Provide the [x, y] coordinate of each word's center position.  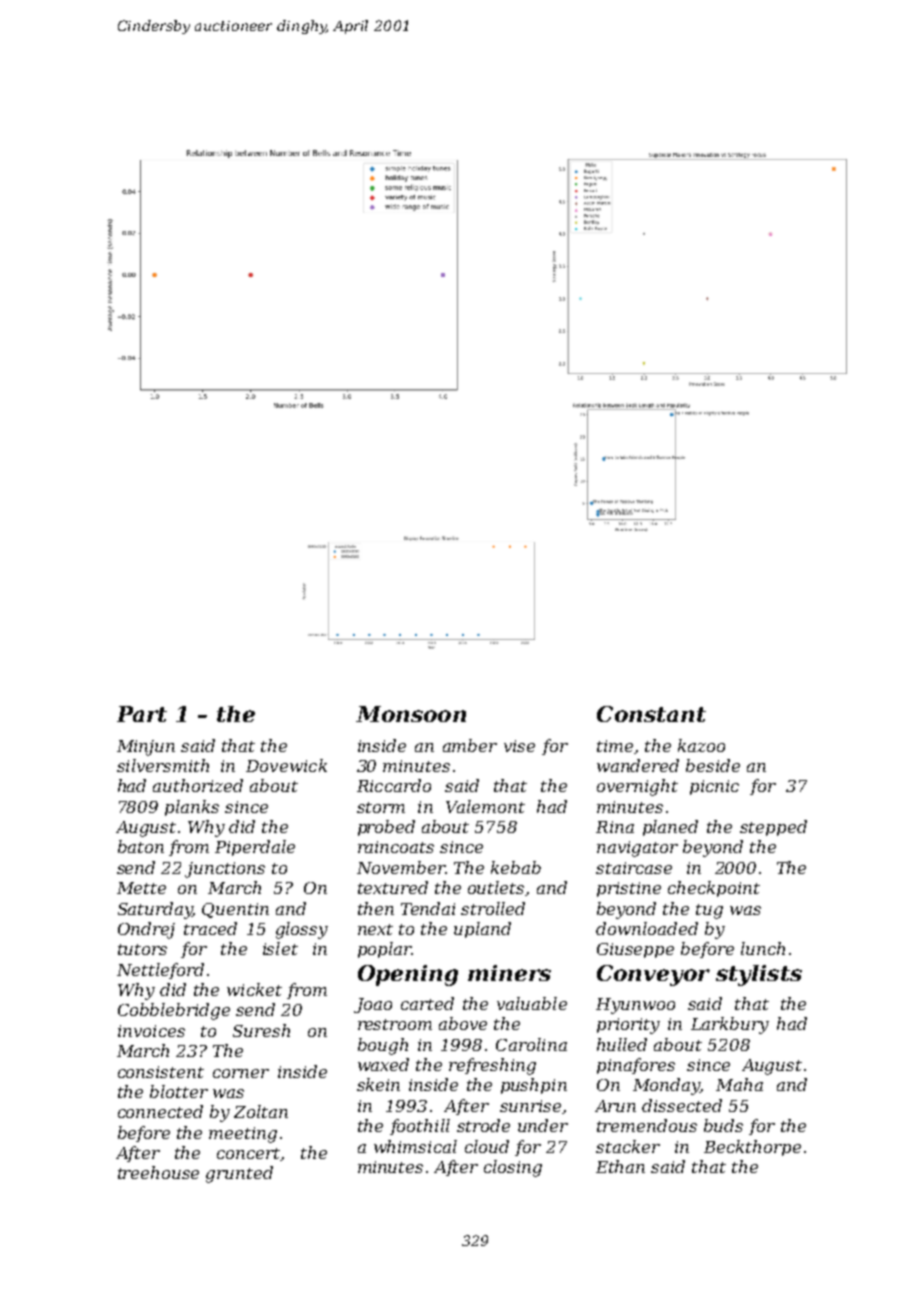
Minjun [146, 748]
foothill [420, 1127]
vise [519, 746]
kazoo [701, 745]
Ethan [620, 1166]
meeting [243, 1135]
